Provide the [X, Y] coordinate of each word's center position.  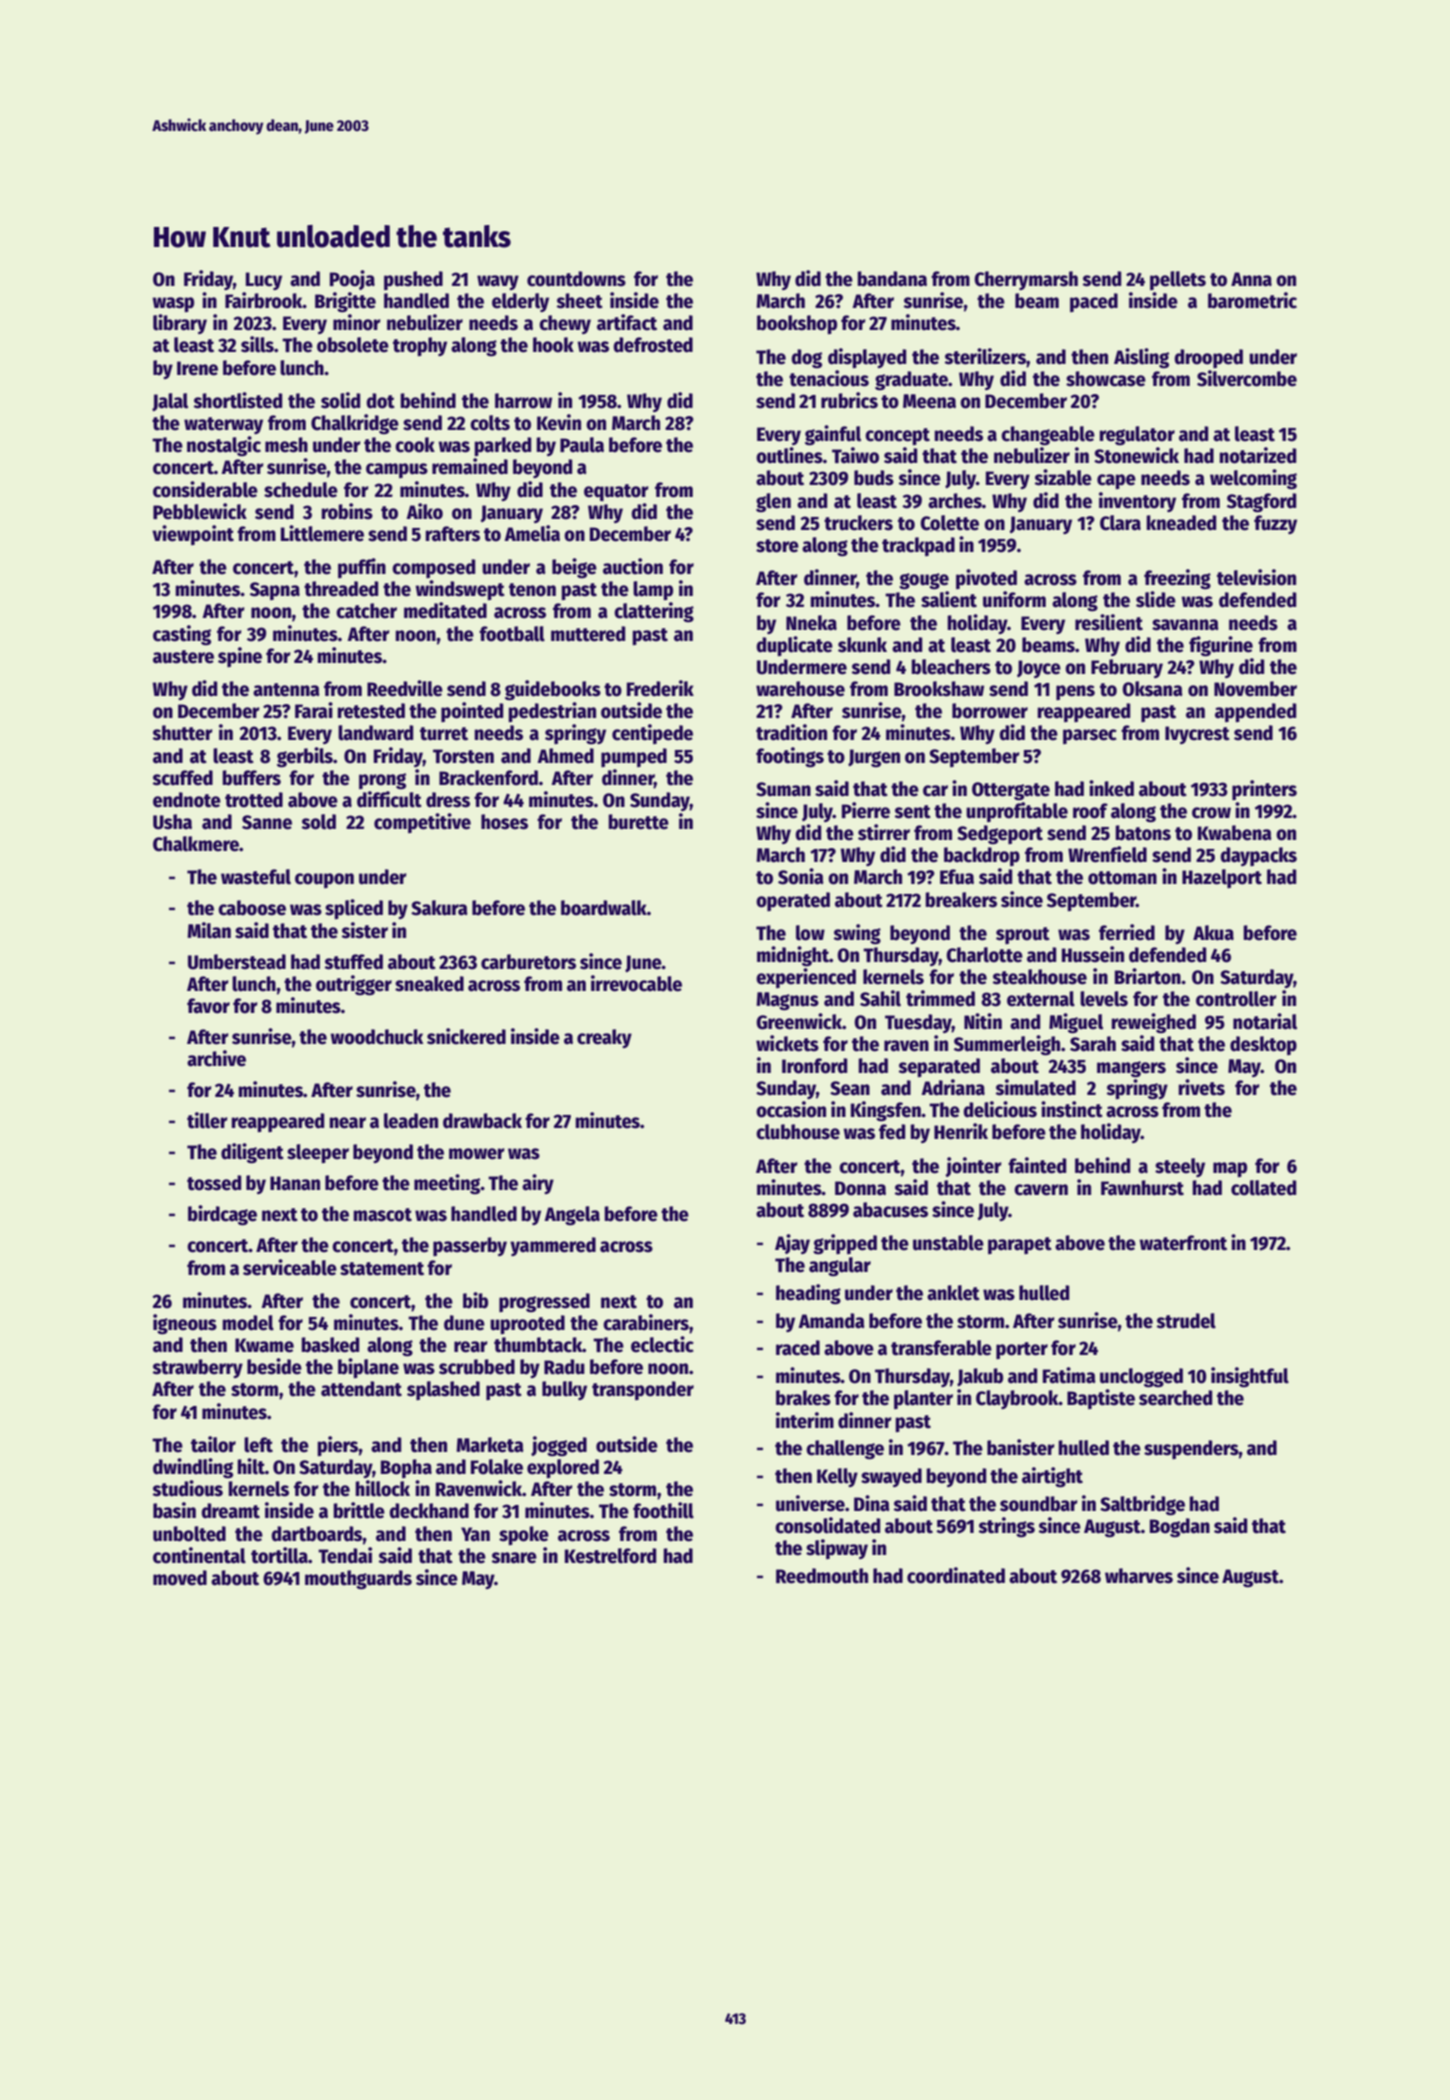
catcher [366, 611]
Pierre [866, 810]
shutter [182, 733]
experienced [806, 978]
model [248, 1323]
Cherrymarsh [1026, 280]
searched [1175, 1398]
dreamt [230, 1511]
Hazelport [1222, 878]
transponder [643, 1390]
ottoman [1122, 878]
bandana [892, 279]
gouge [924, 581]
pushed [413, 280]
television [1256, 577]
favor [208, 1006]
